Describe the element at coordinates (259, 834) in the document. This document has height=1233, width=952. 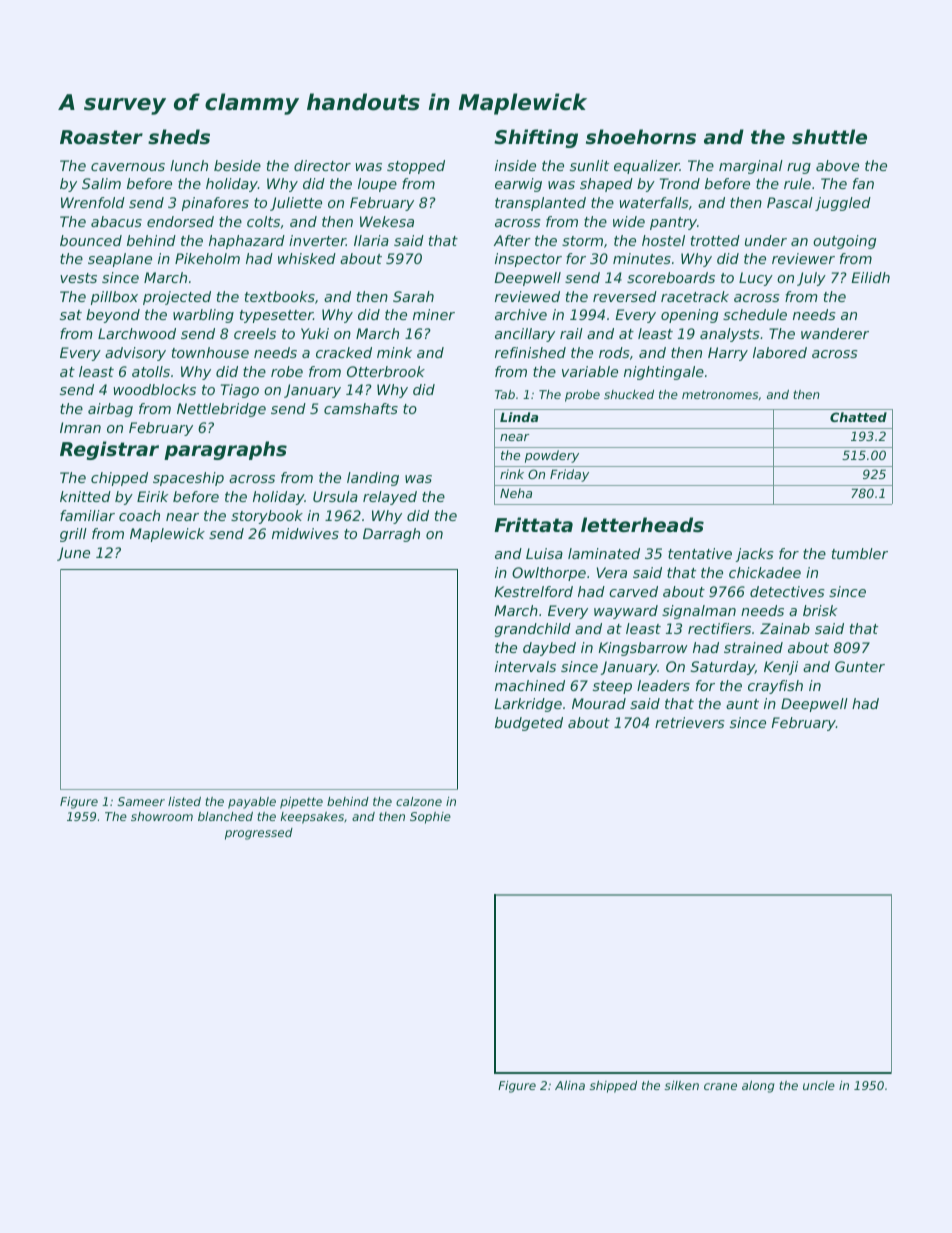
I see `progressed` at that location.
